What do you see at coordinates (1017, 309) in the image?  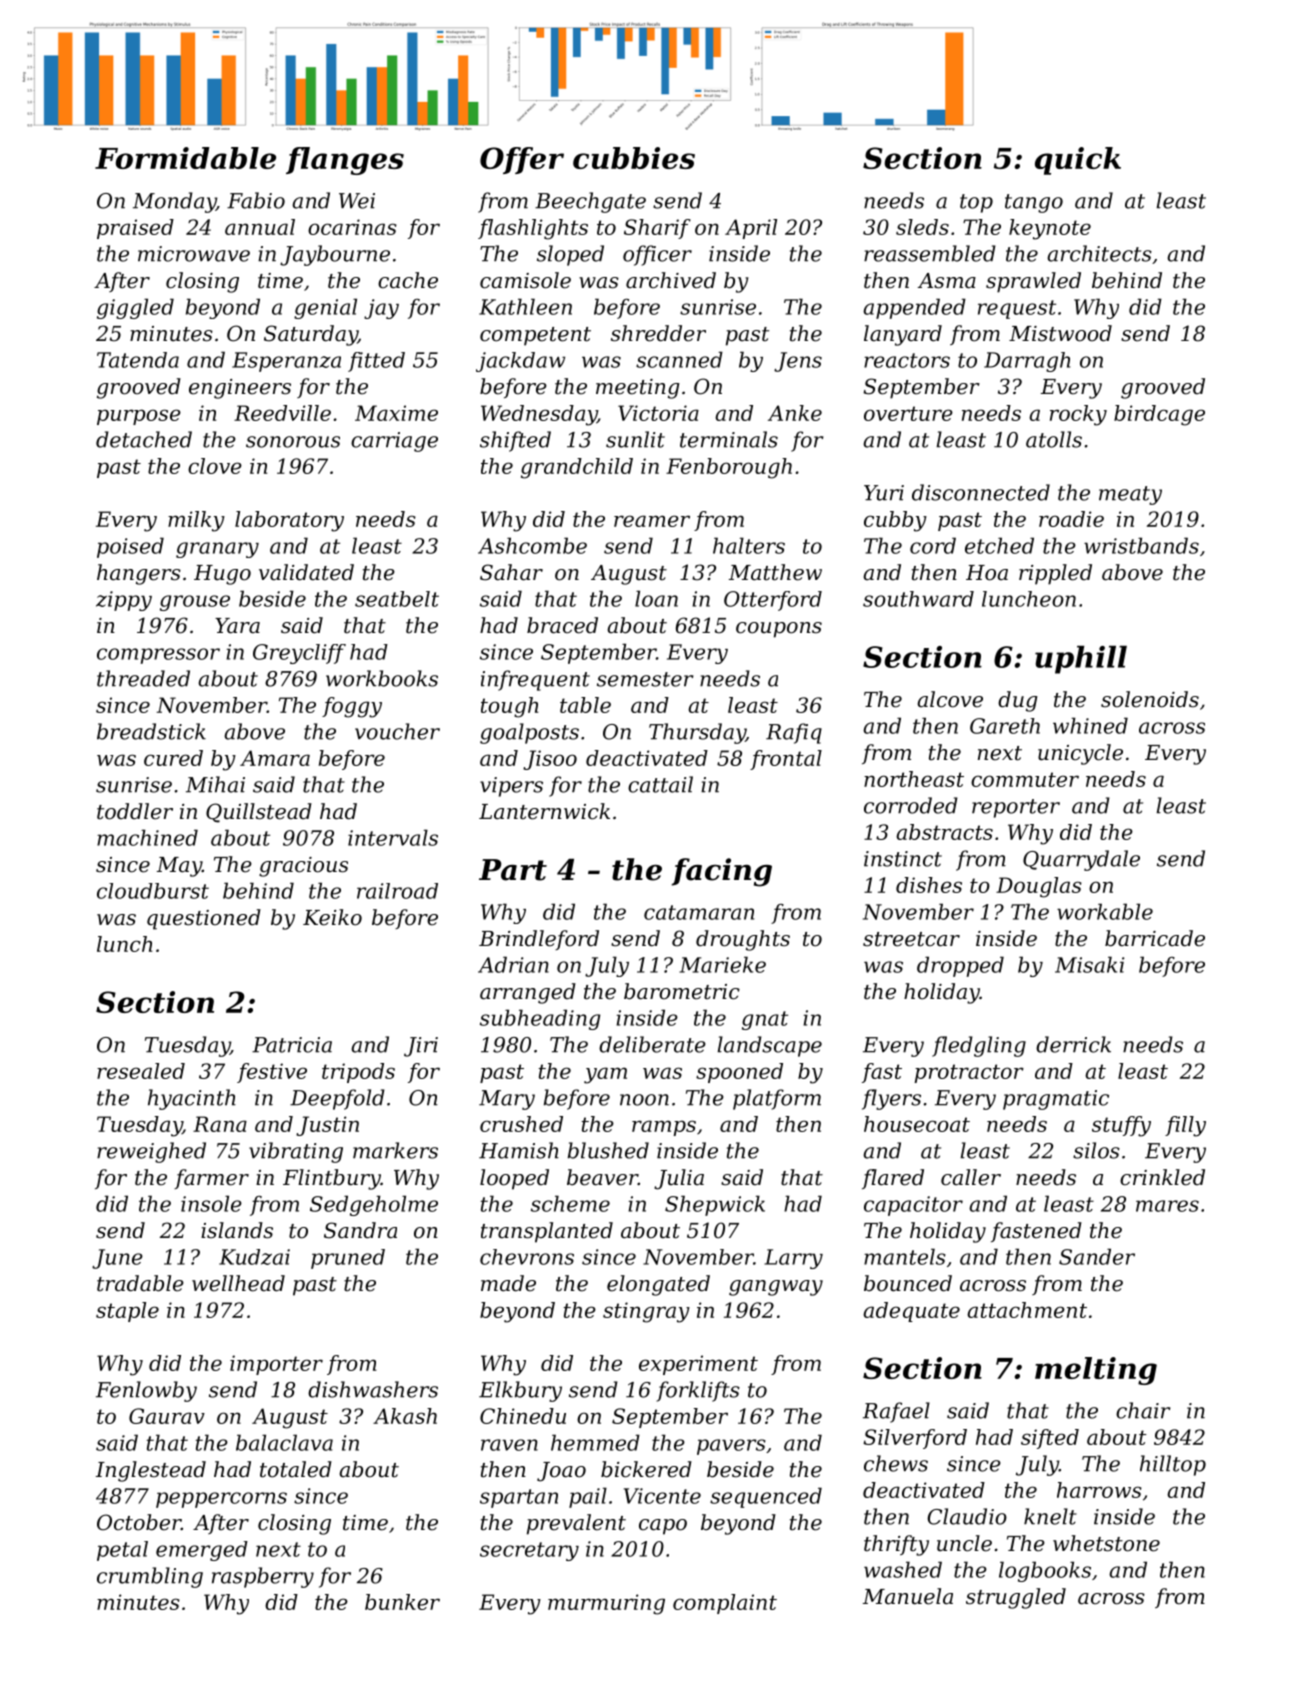 I see `request` at bounding box center [1017, 309].
